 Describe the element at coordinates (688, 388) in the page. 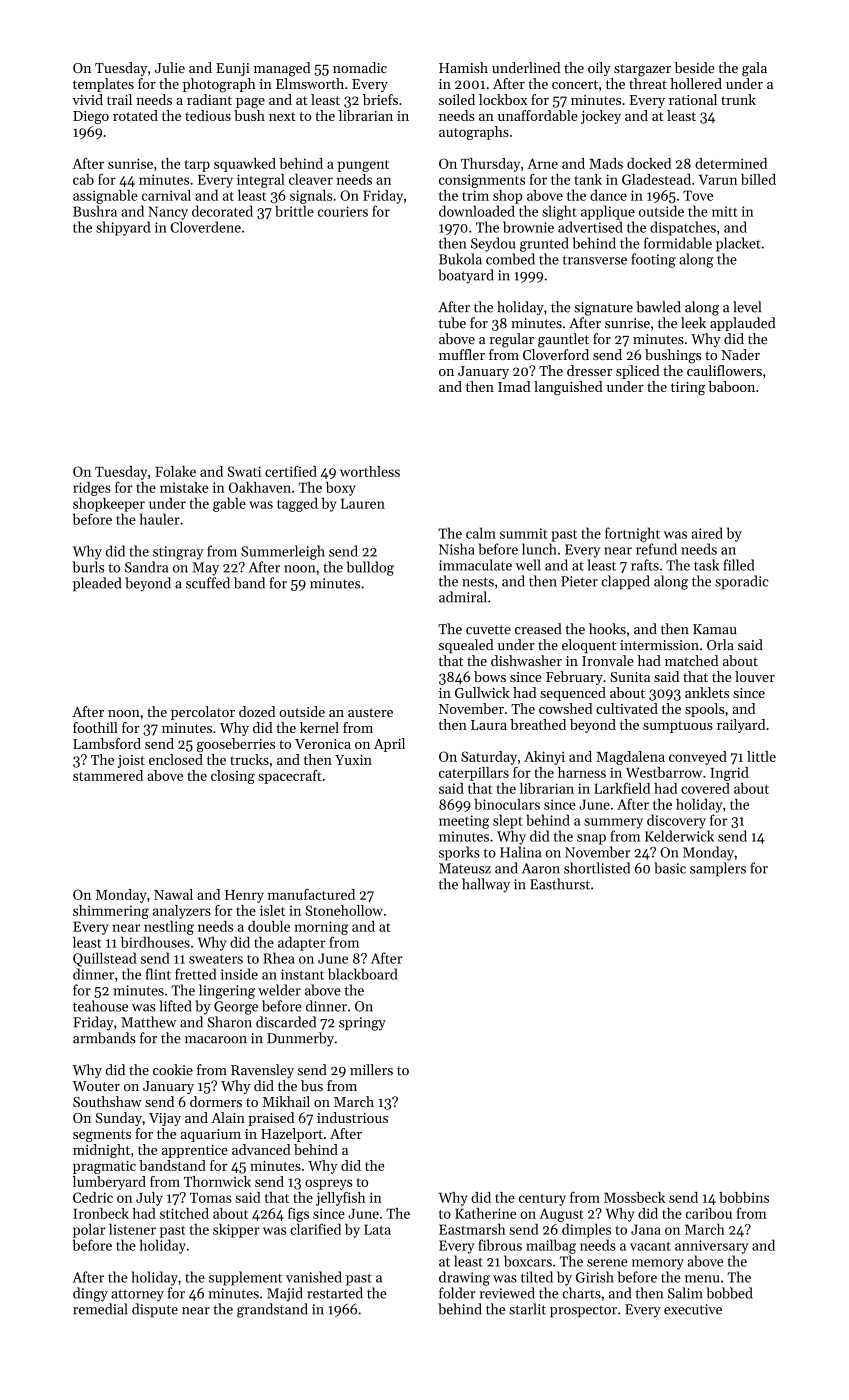

I see `tiring` at that location.
